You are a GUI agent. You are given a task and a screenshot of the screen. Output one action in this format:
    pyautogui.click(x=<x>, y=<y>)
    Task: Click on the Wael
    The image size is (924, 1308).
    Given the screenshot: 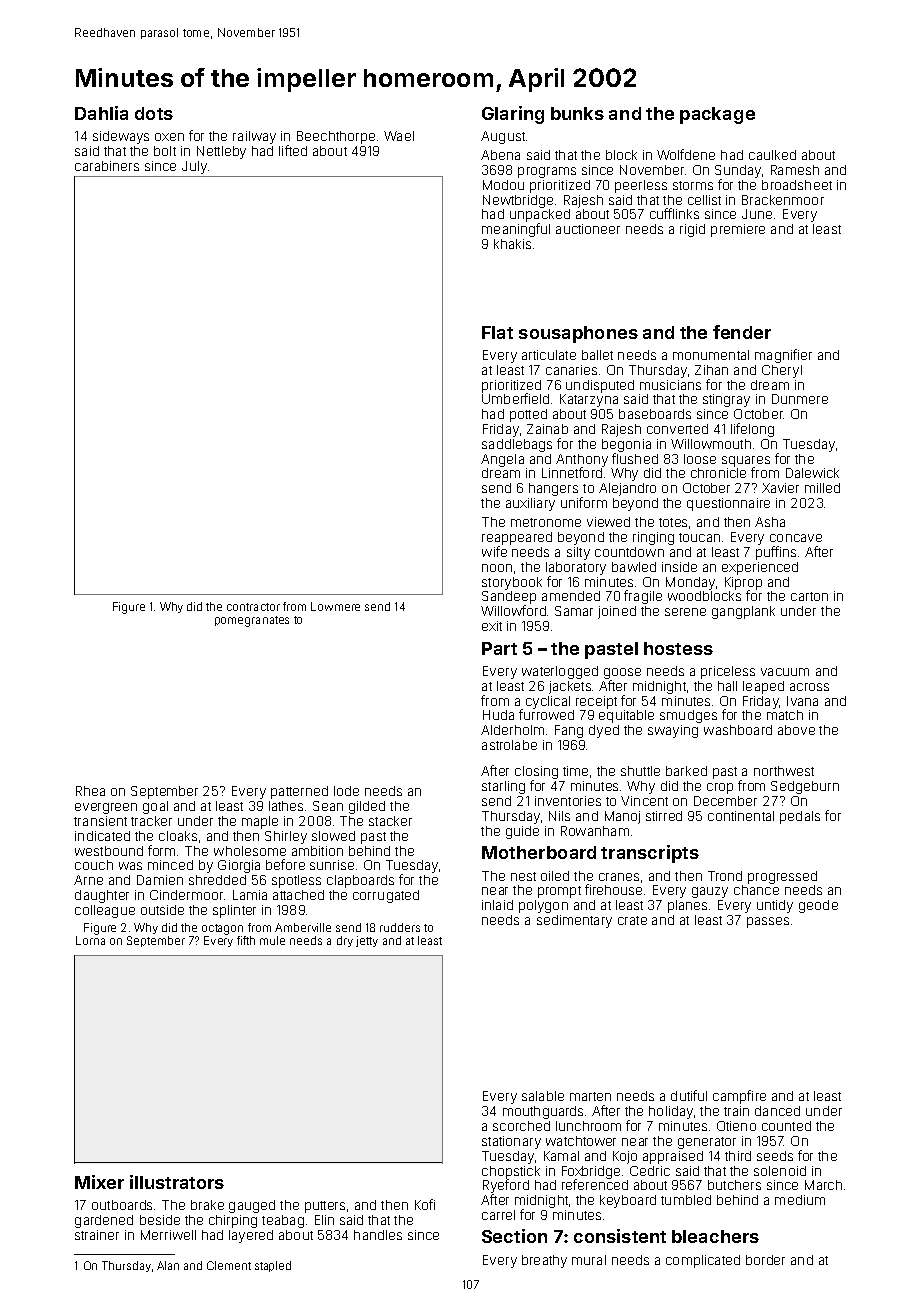 What is the action you would take?
    pyautogui.click(x=399, y=136)
